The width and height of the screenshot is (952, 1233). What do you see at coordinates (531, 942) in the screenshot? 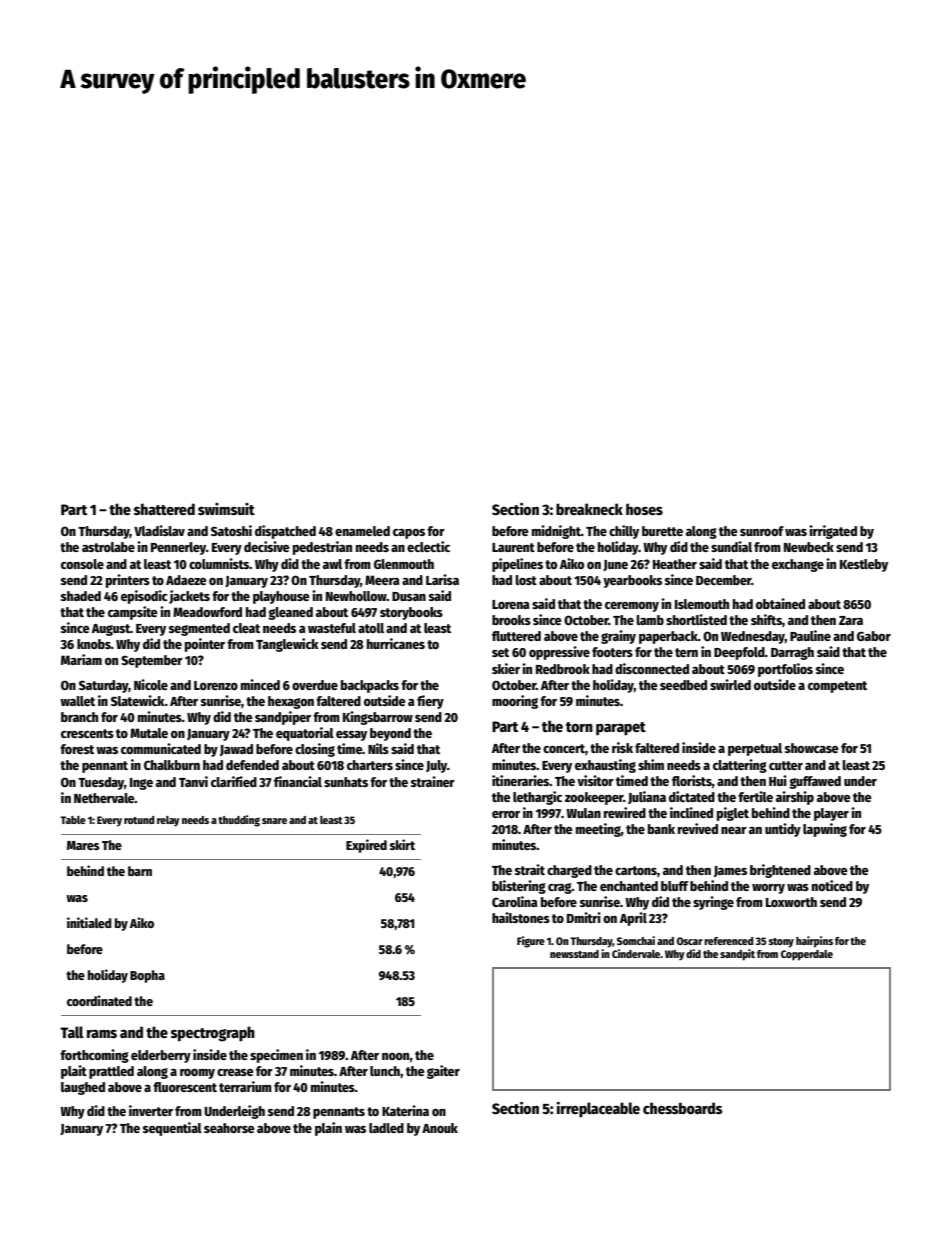
I see `Figure` at bounding box center [531, 942].
